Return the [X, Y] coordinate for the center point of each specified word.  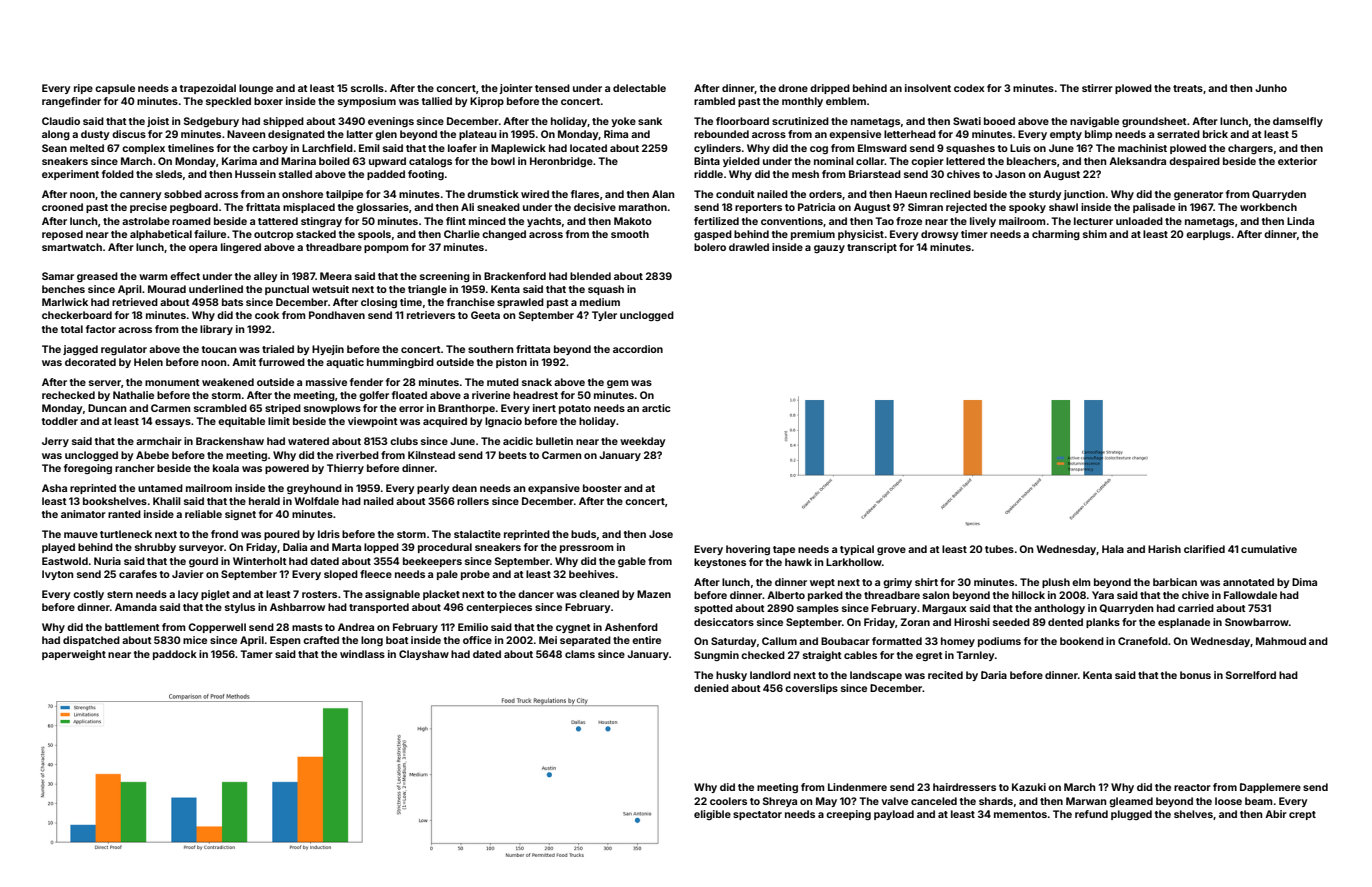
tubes [999, 549]
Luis [1020, 148]
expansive [554, 489]
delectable [639, 88]
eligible [712, 815]
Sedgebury [211, 122]
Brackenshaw [230, 441]
